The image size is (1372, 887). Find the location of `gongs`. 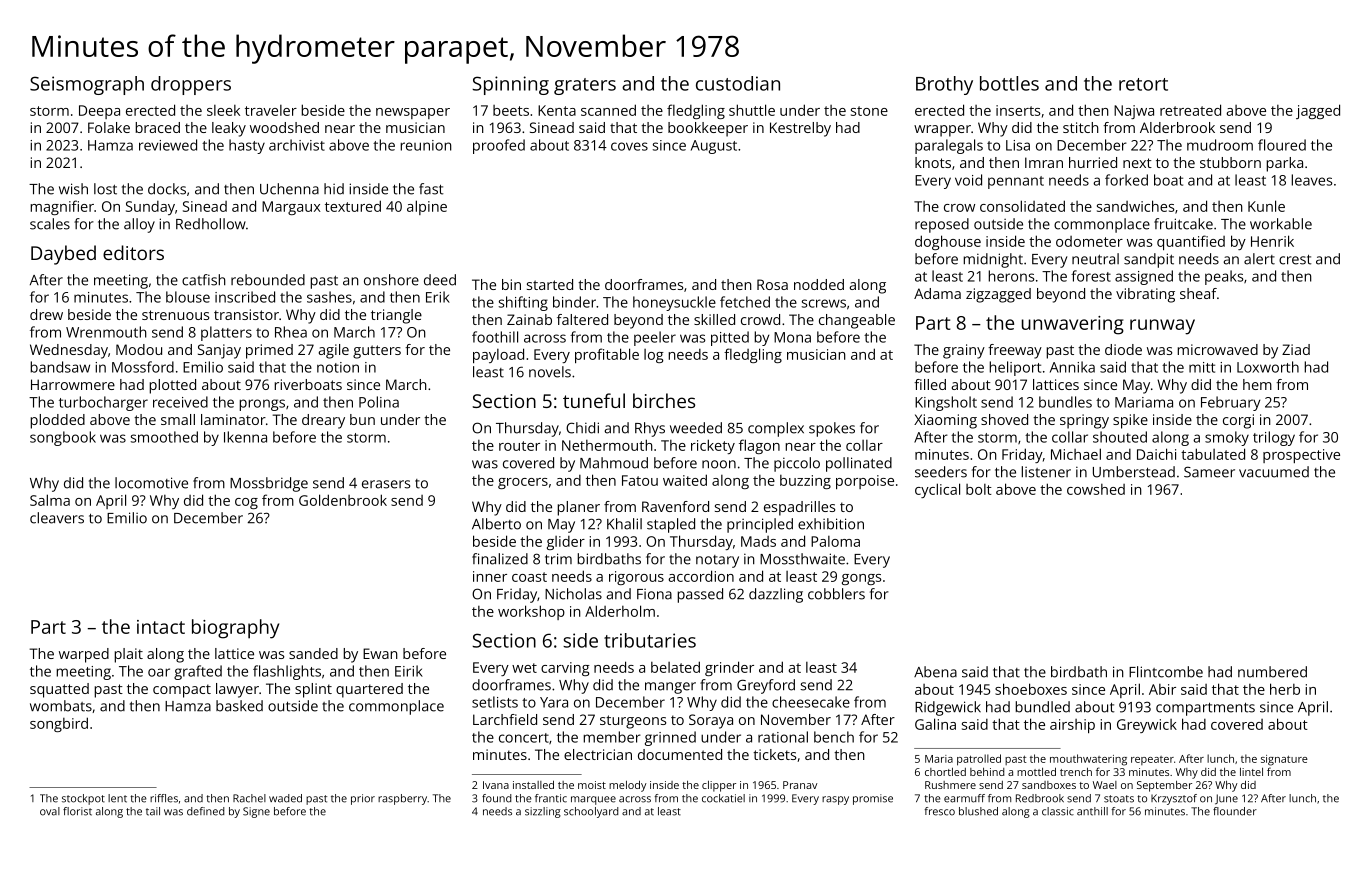

gongs is located at coordinates (862, 579).
